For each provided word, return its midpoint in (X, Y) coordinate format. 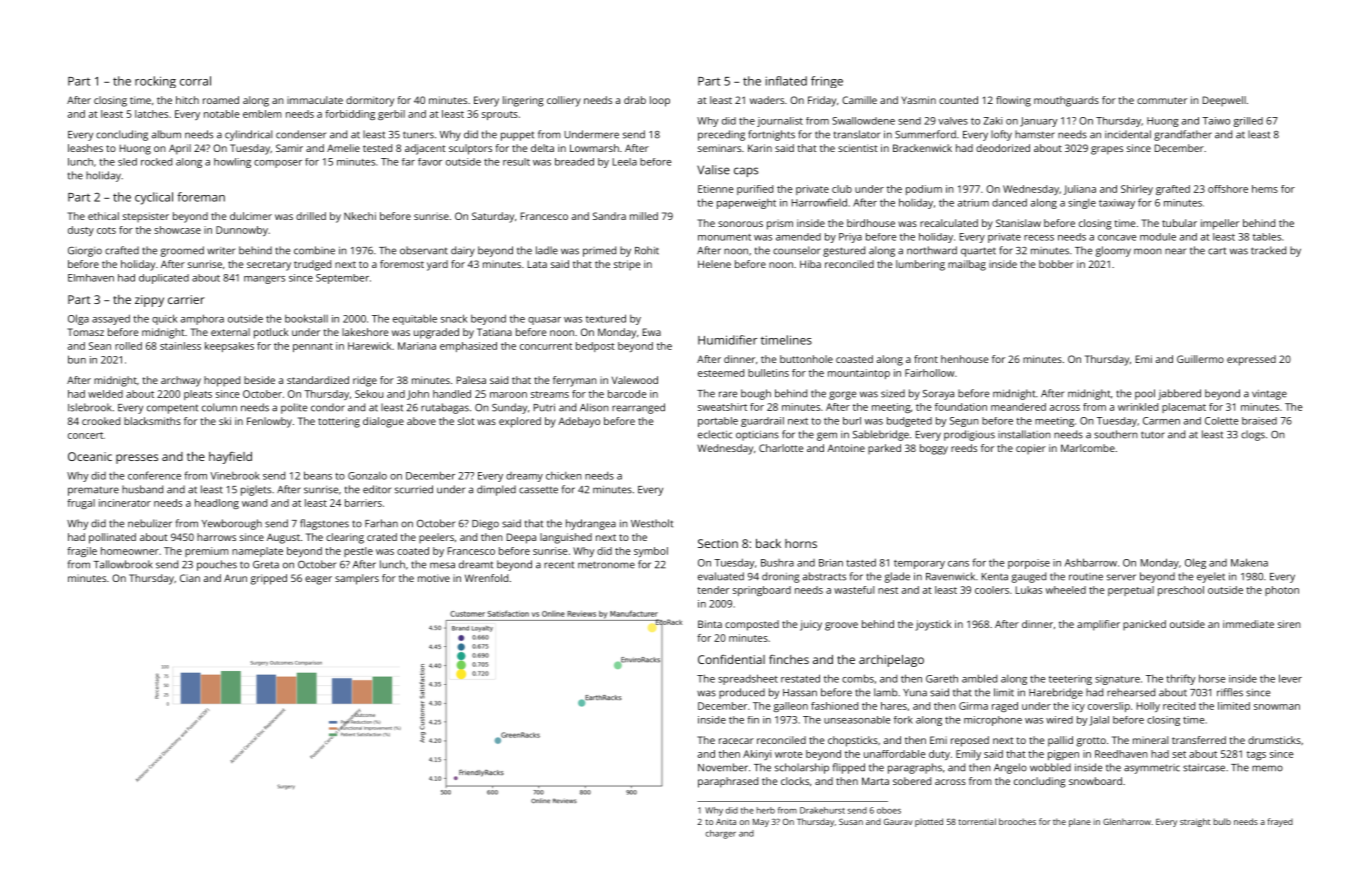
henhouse (964, 359)
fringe (827, 82)
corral (195, 81)
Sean (100, 346)
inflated (786, 81)
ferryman (575, 381)
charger (721, 834)
